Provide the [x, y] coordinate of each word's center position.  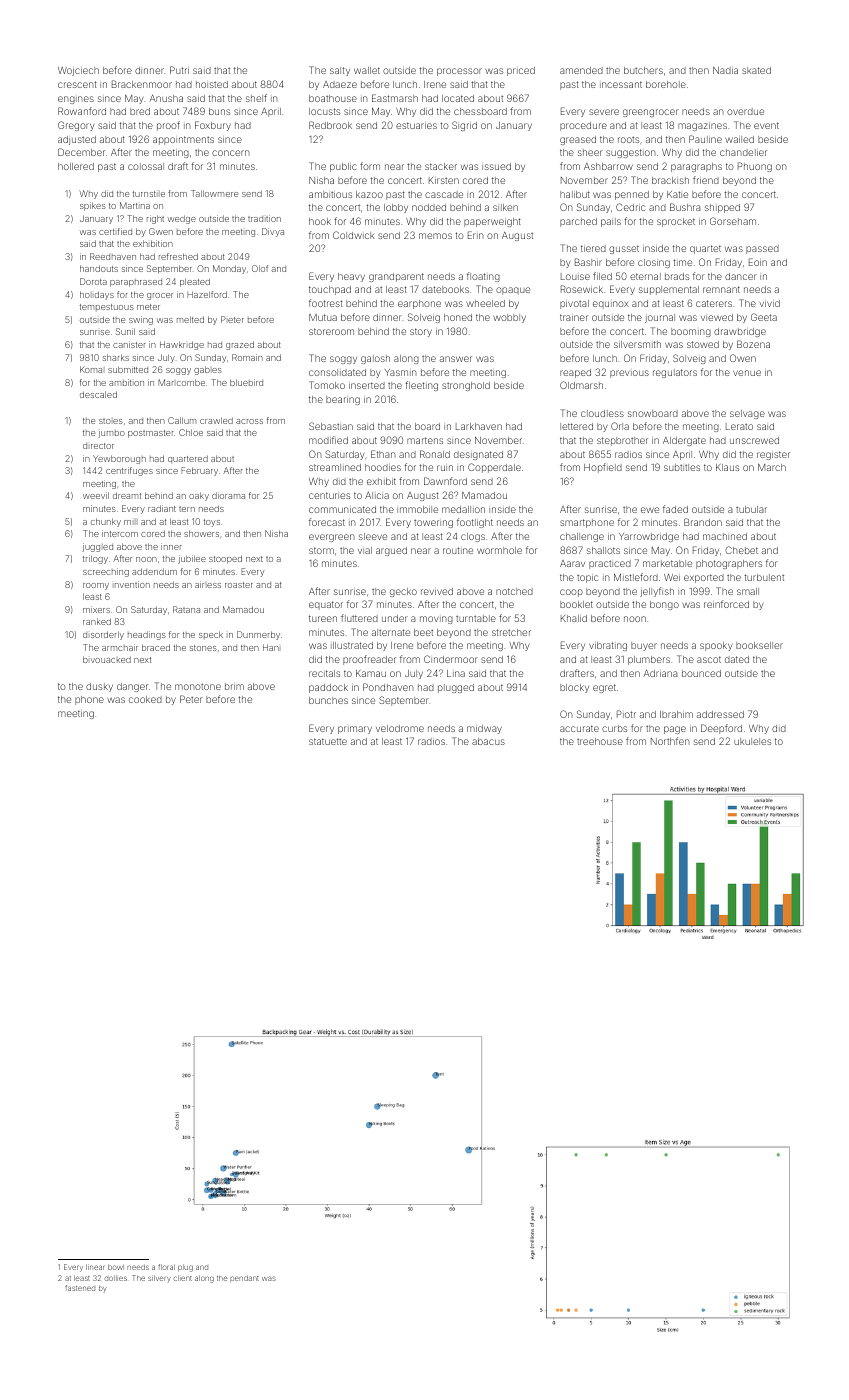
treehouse [600, 741]
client [182, 1278]
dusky [99, 687]
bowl [116, 1267]
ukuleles [752, 741]
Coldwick [353, 235]
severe [604, 112]
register [773, 455]
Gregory [76, 126]
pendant [244, 1278]
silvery [159, 1278]
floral [166, 1267]
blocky [574, 688]
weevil [96, 495]
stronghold [466, 386]
